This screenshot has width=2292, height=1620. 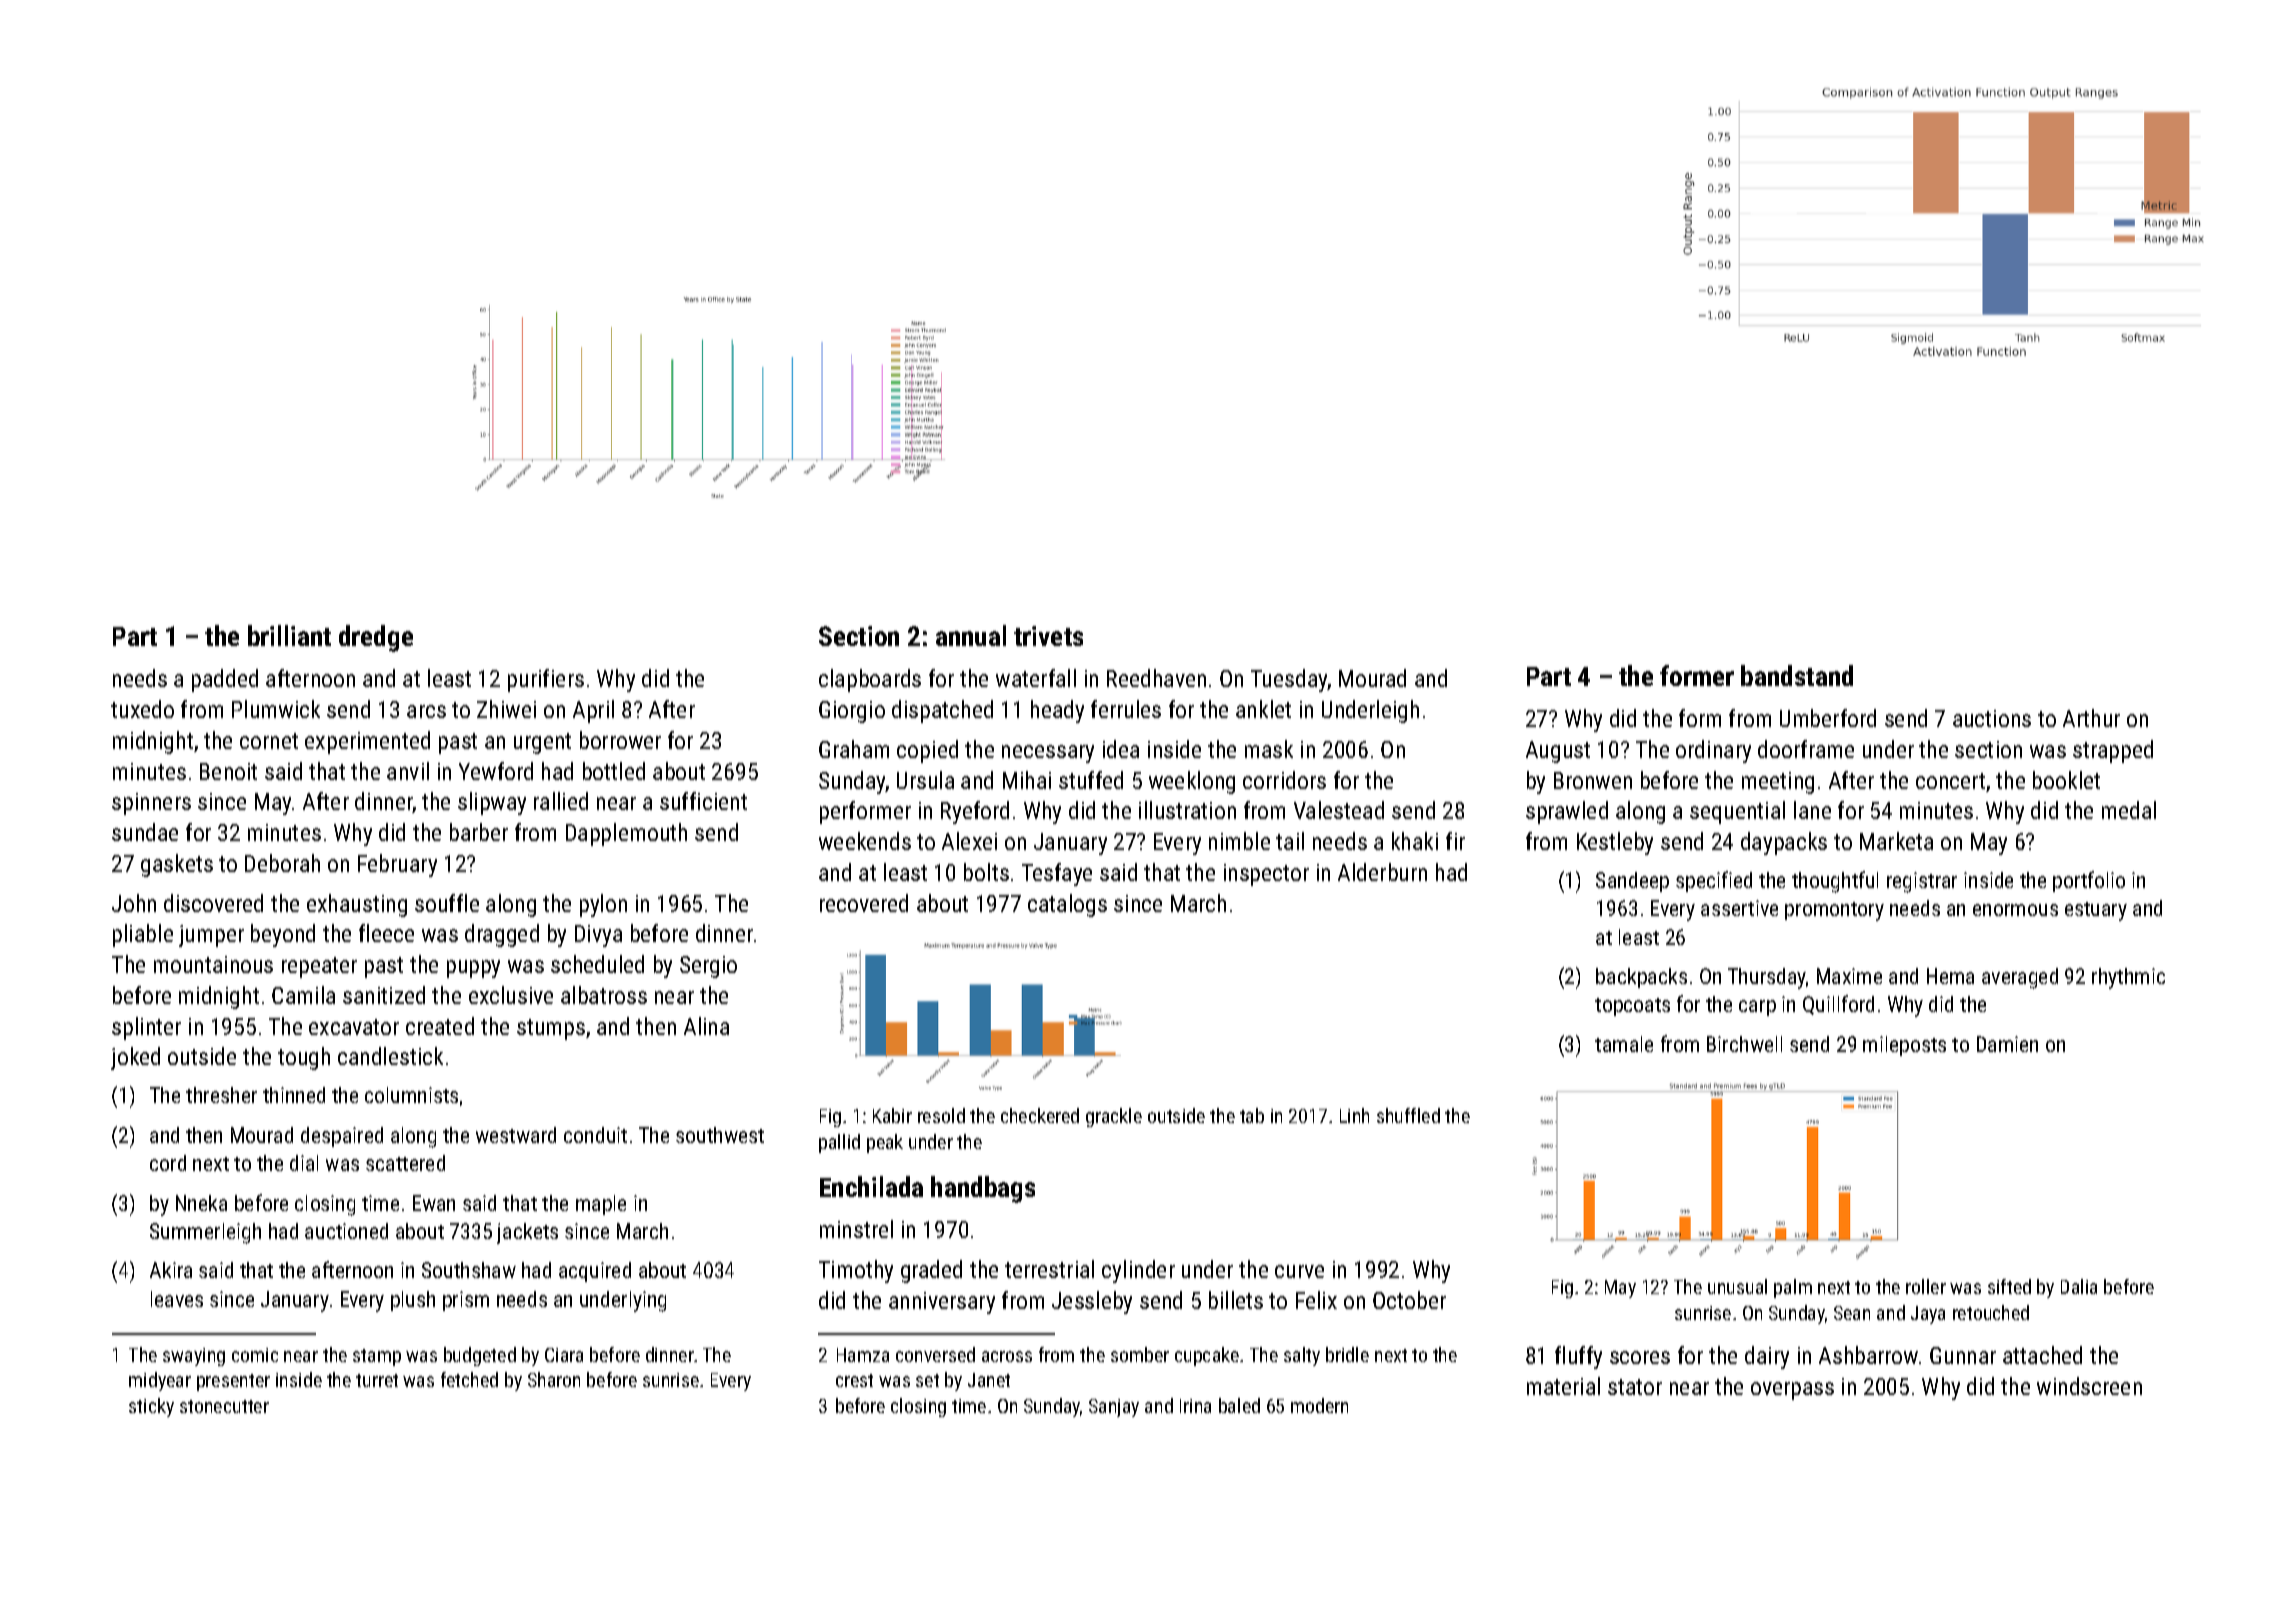 What do you see at coordinates (479, 832) in the screenshot?
I see `barber` at bounding box center [479, 832].
